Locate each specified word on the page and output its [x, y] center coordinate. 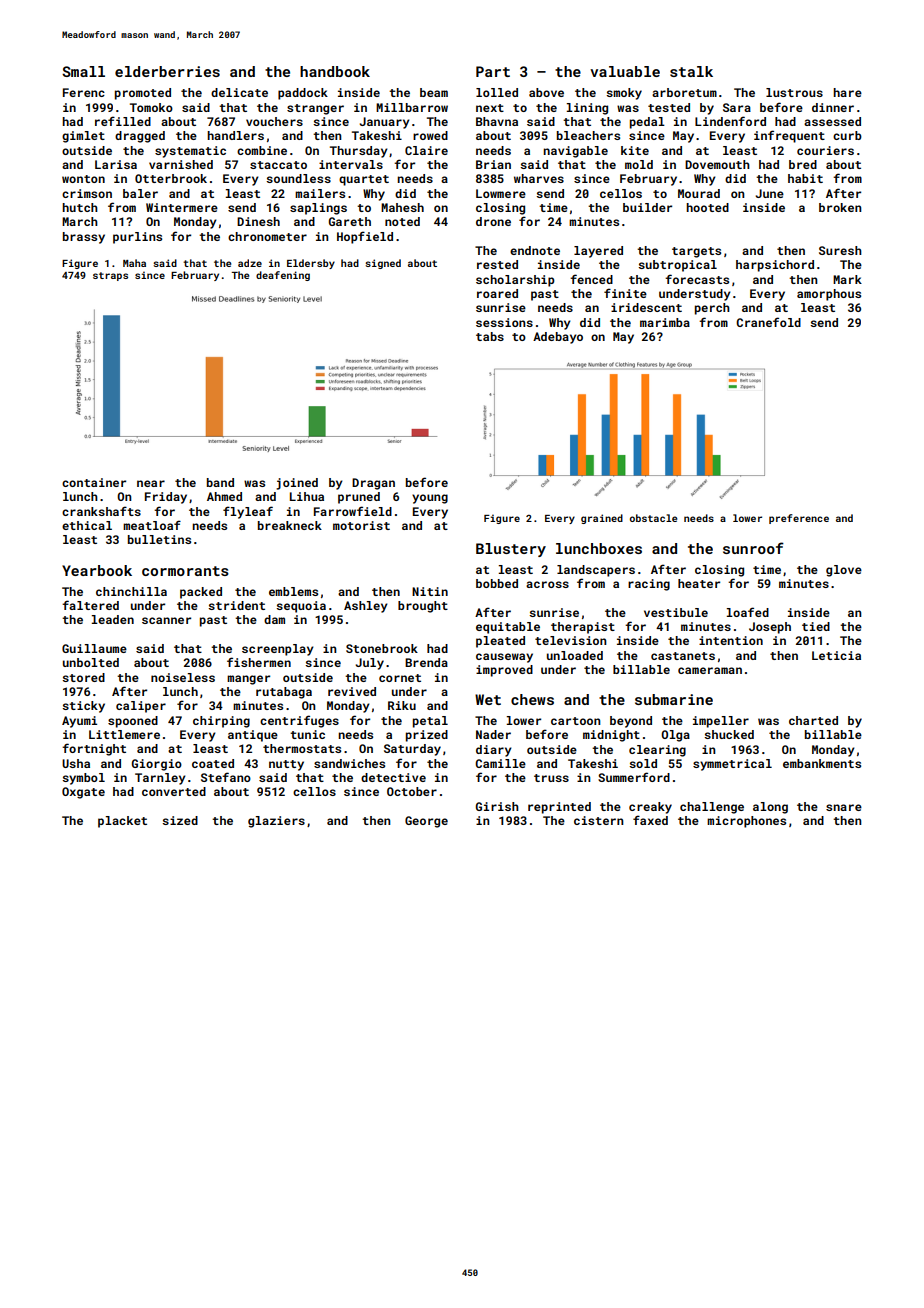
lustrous [794, 92]
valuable [625, 71]
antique [253, 736]
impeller [721, 722]
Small [83, 71]
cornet [400, 678]
